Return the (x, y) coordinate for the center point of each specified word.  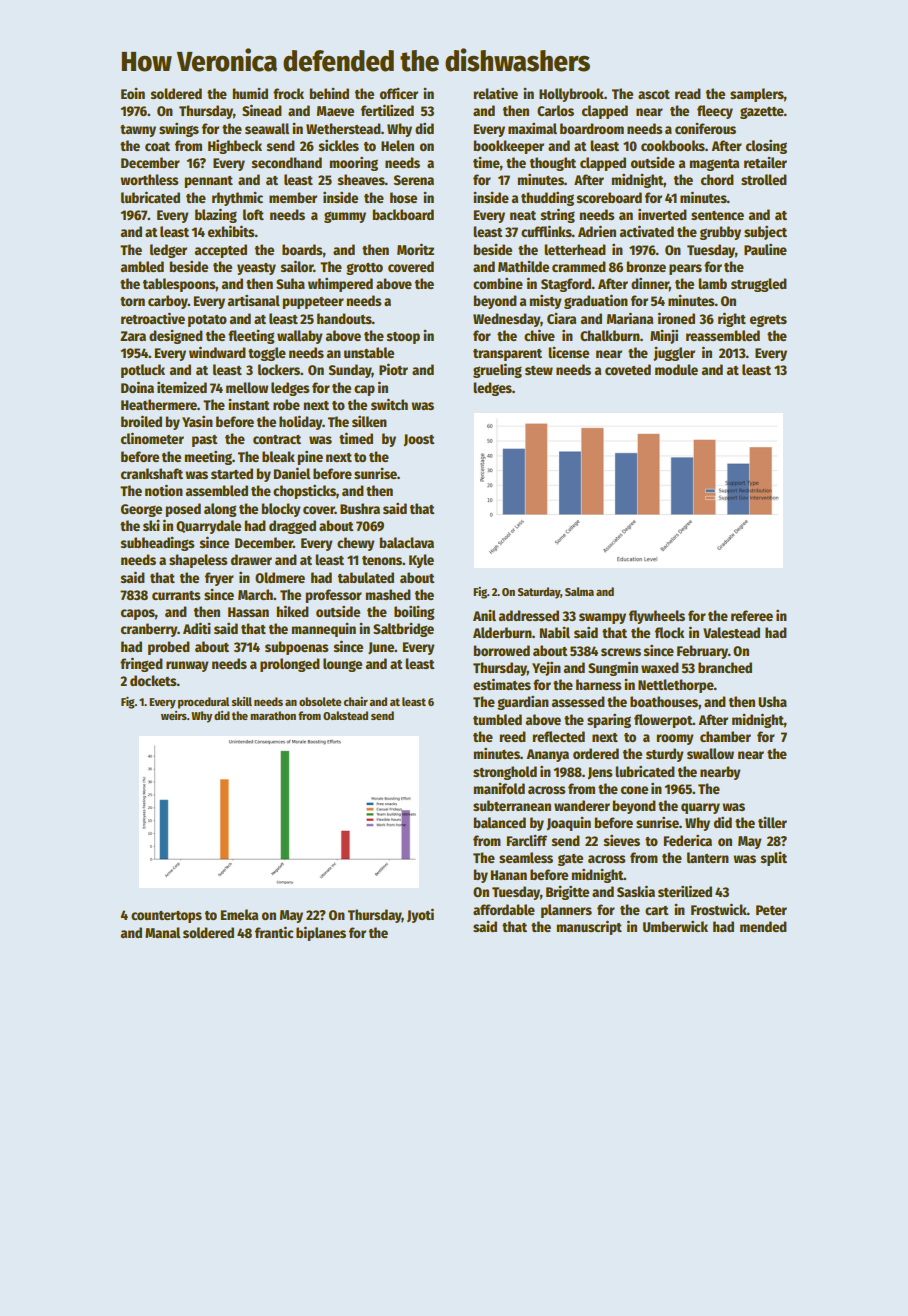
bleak (278, 456)
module (676, 369)
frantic (274, 932)
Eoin (133, 93)
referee (752, 615)
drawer (251, 559)
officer (399, 93)
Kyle (421, 561)
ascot (654, 94)
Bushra (360, 508)
